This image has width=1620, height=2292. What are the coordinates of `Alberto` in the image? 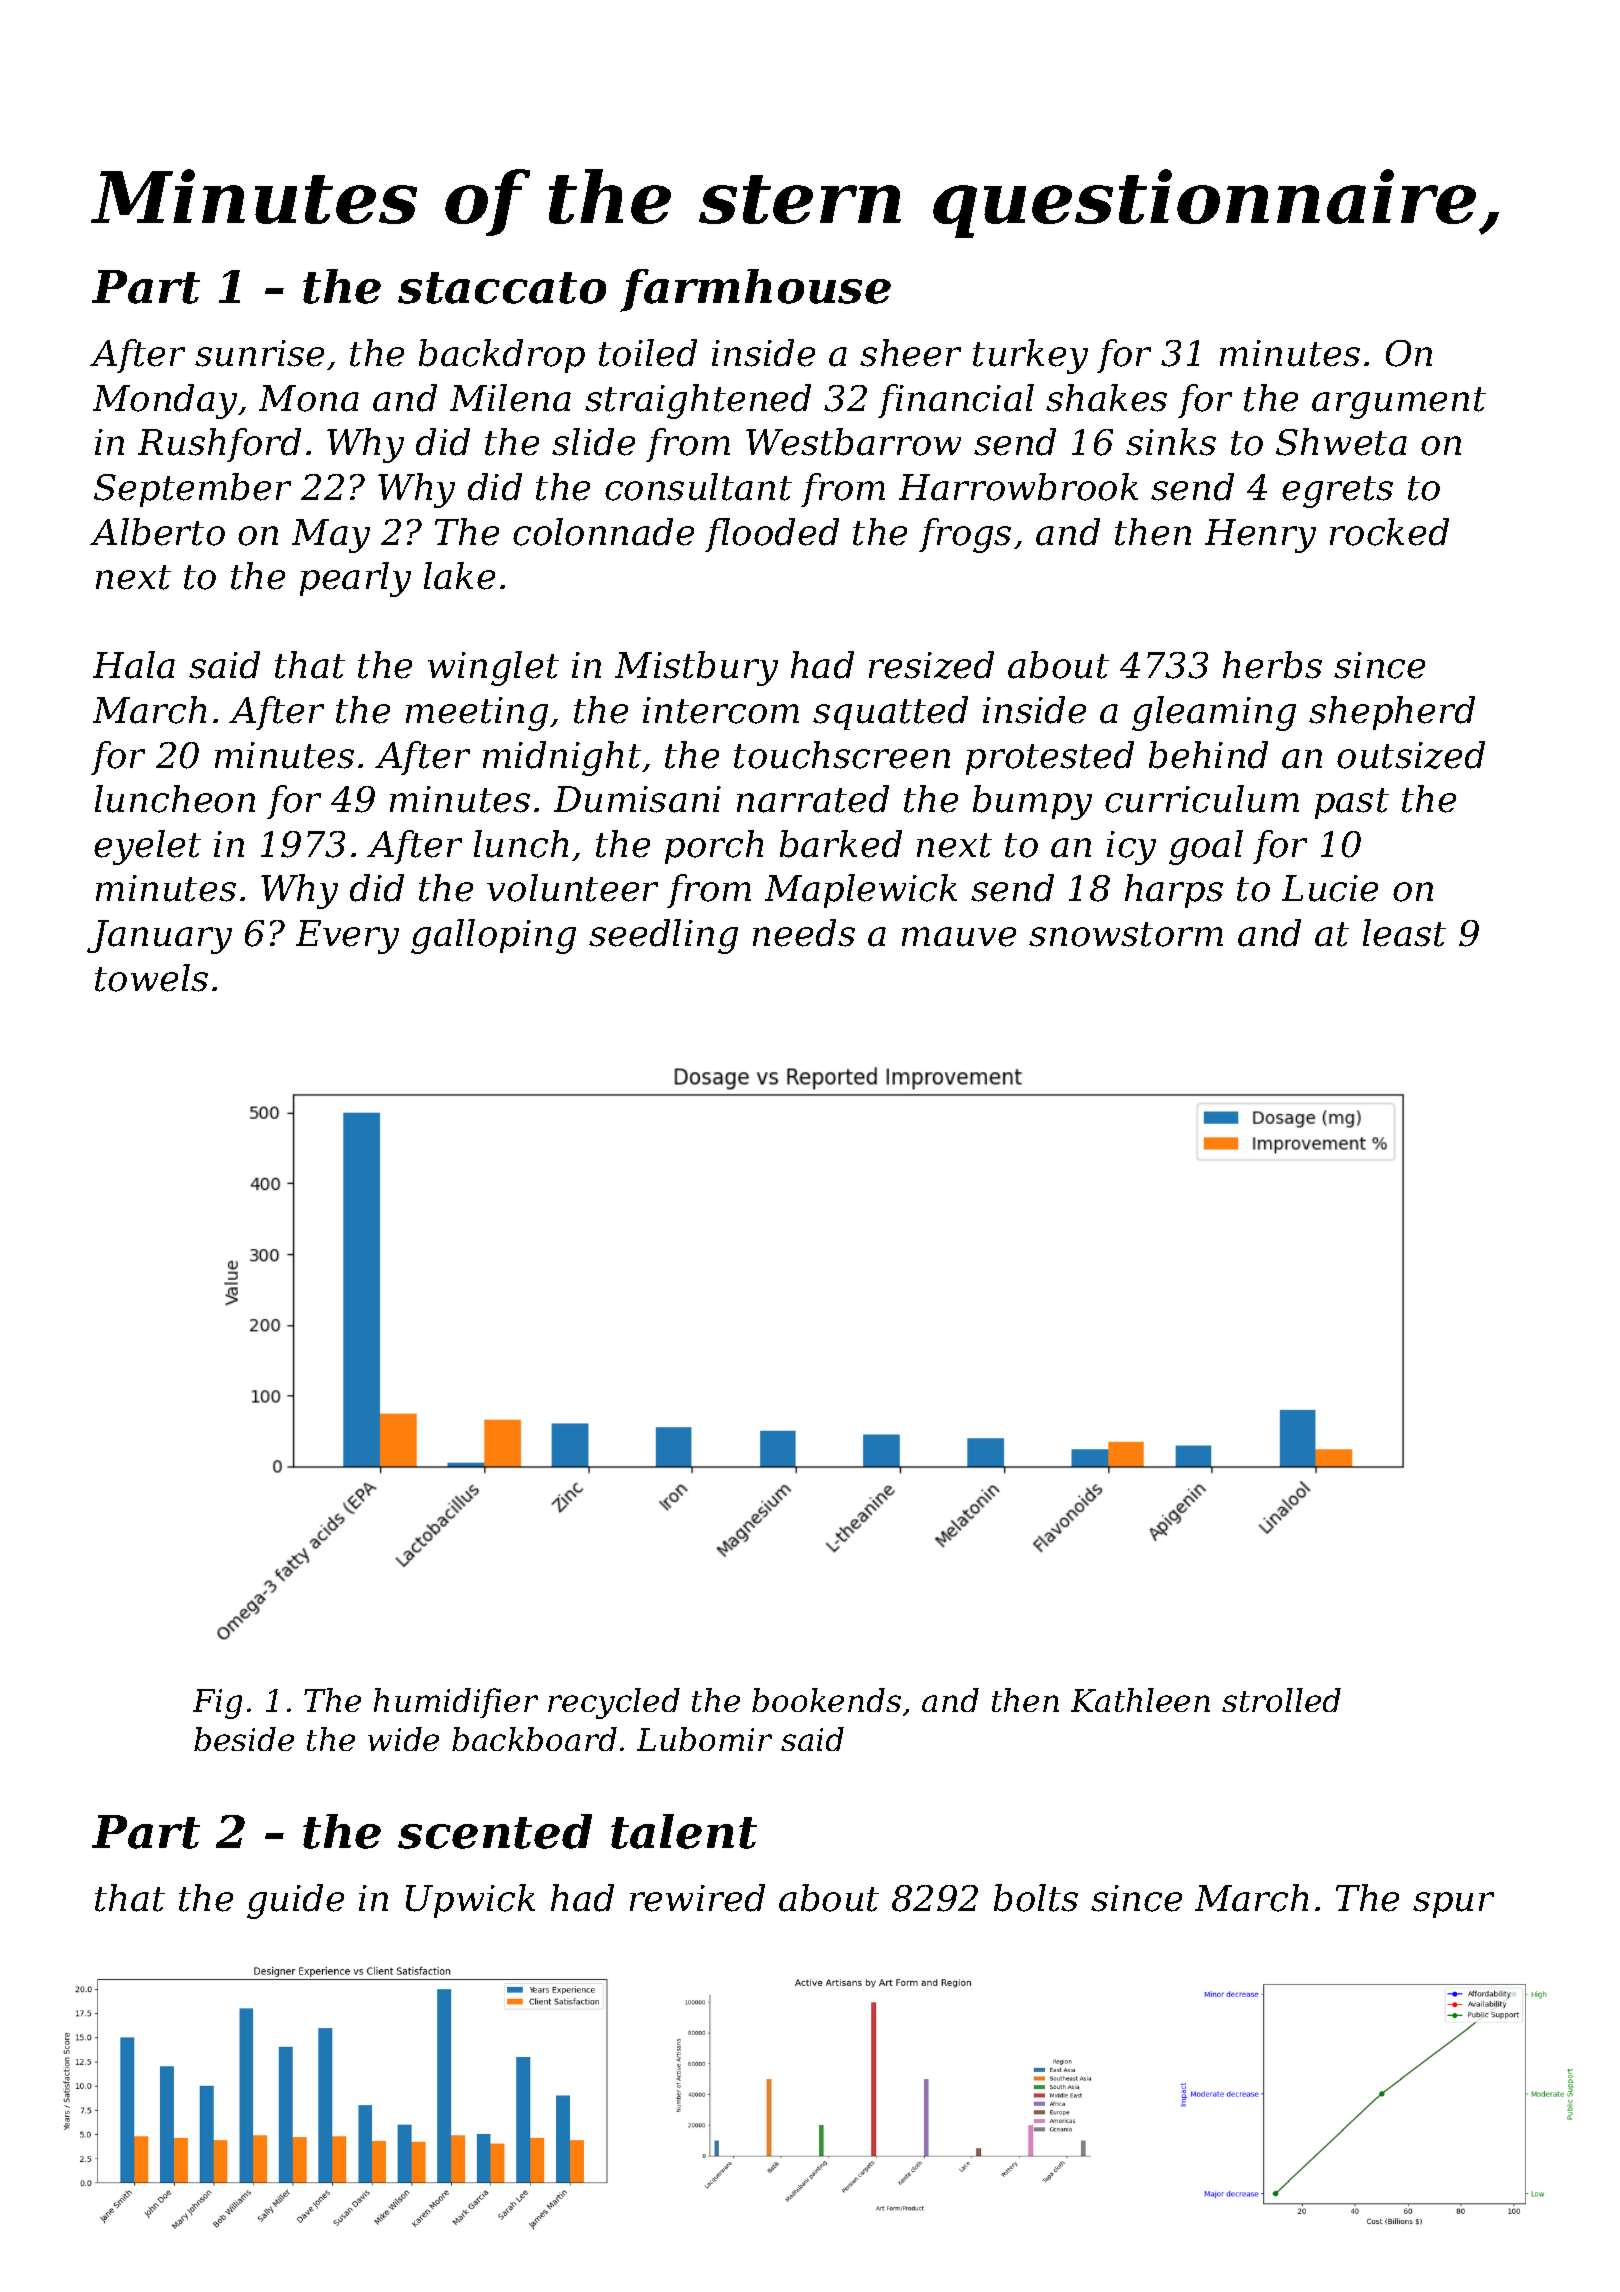 It's located at (157, 532).
